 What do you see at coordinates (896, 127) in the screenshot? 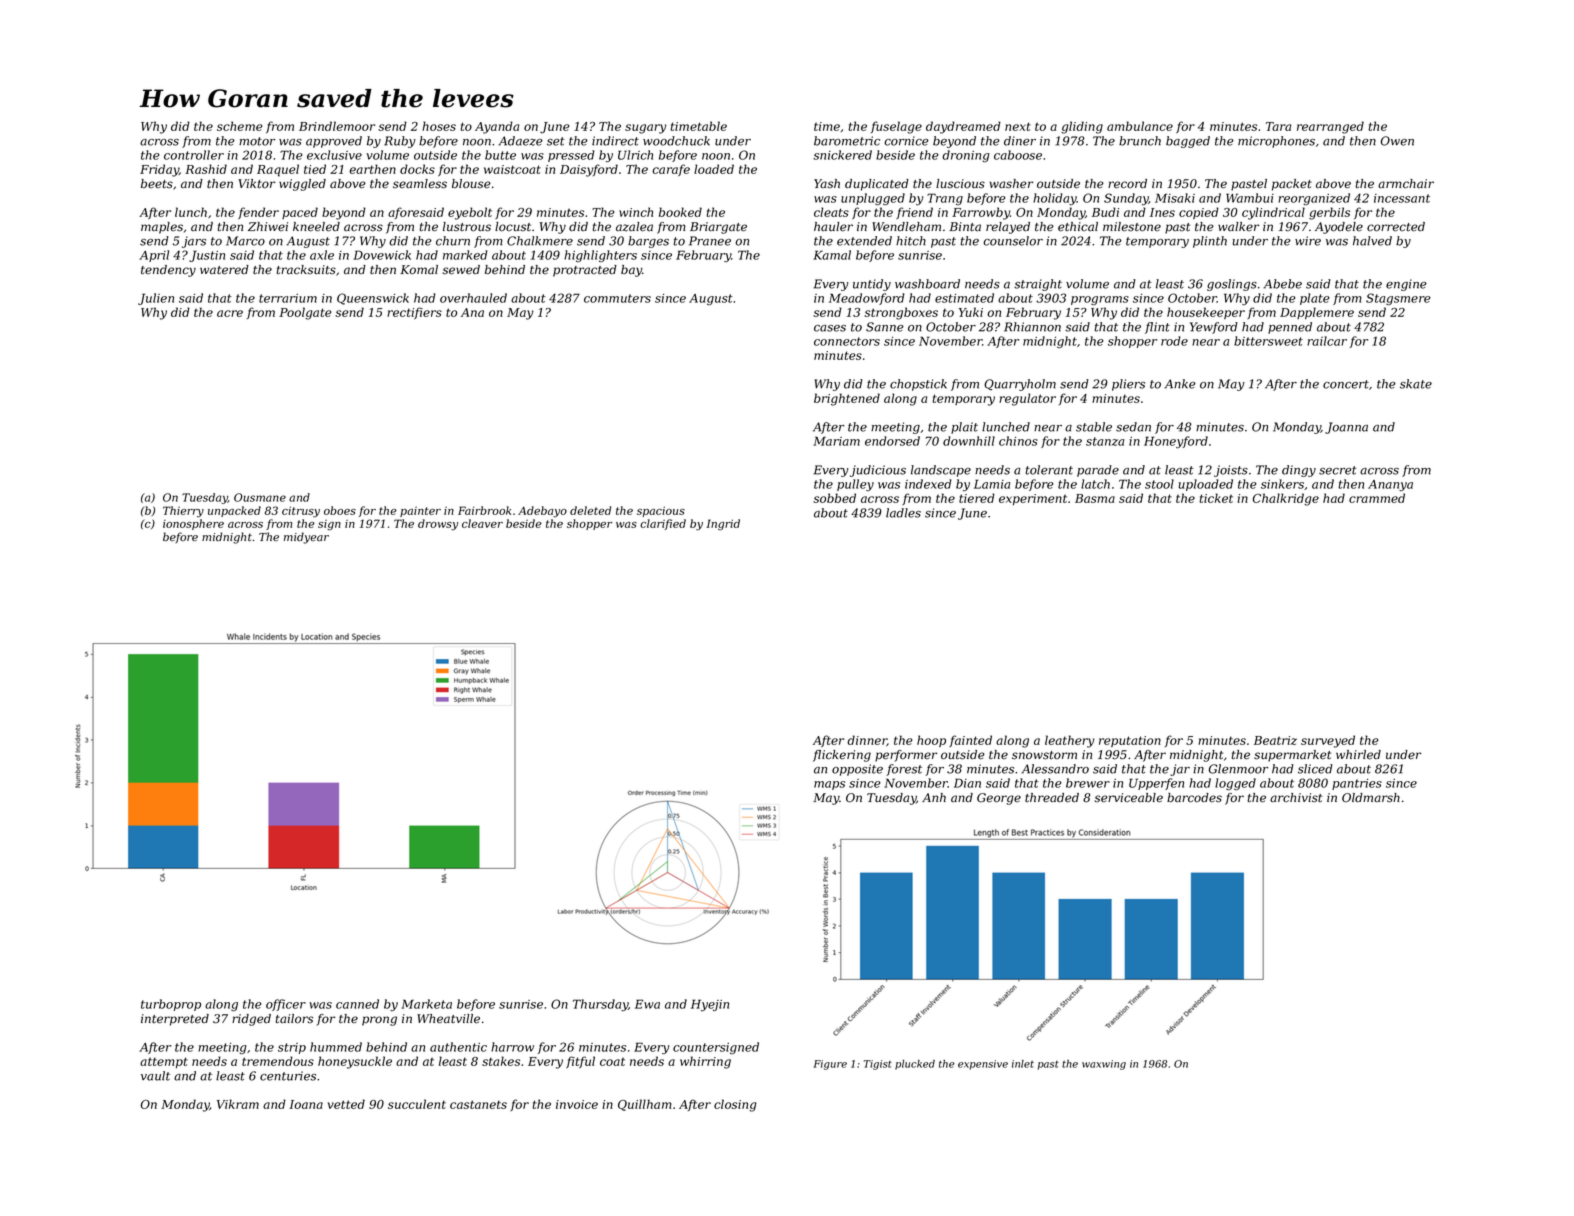
I see `fuselage` at bounding box center [896, 127].
